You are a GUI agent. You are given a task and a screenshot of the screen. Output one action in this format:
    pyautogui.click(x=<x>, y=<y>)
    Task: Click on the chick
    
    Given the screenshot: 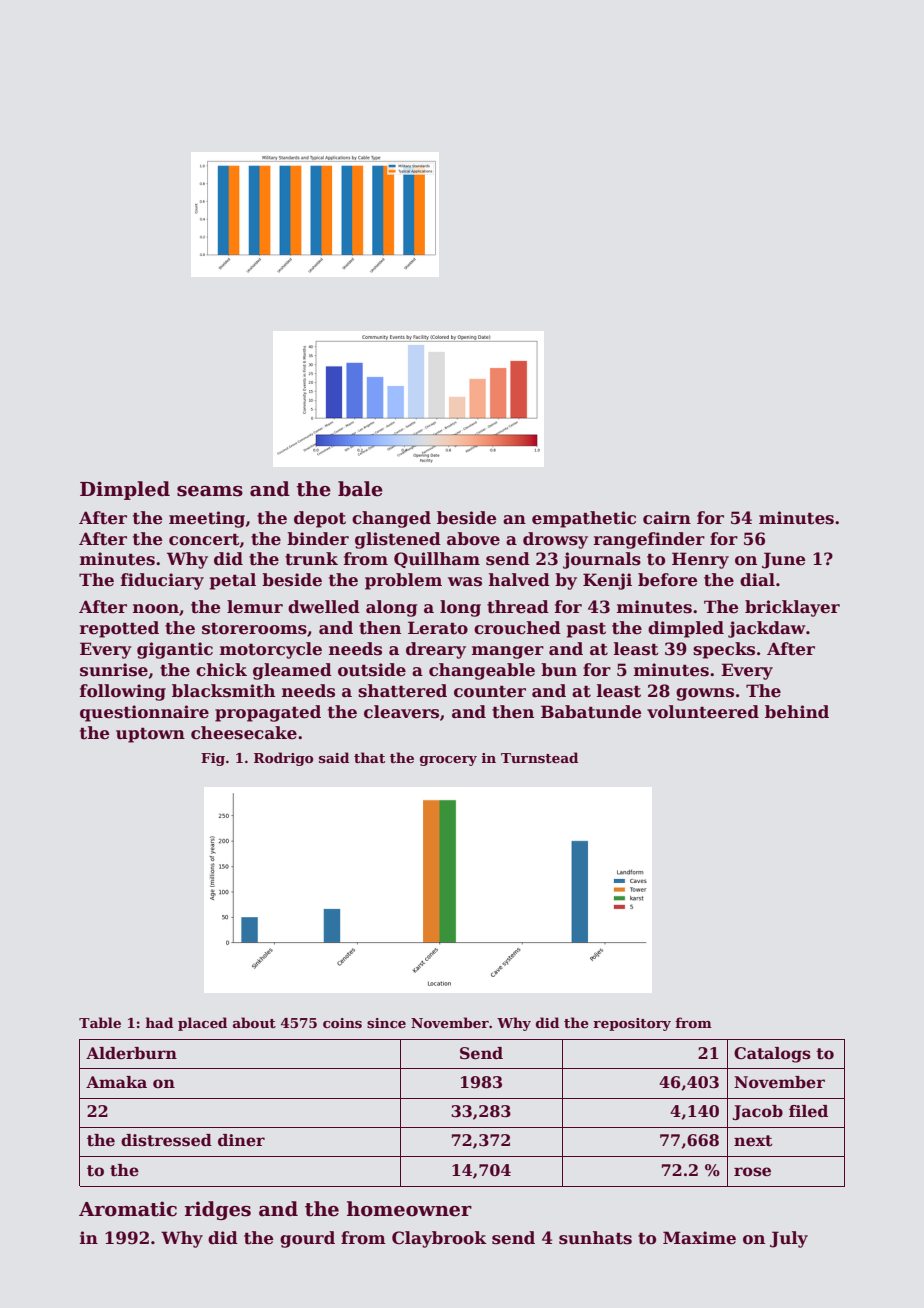 What is the action you would take?
    pyautogui.click(x=221, y=670)
